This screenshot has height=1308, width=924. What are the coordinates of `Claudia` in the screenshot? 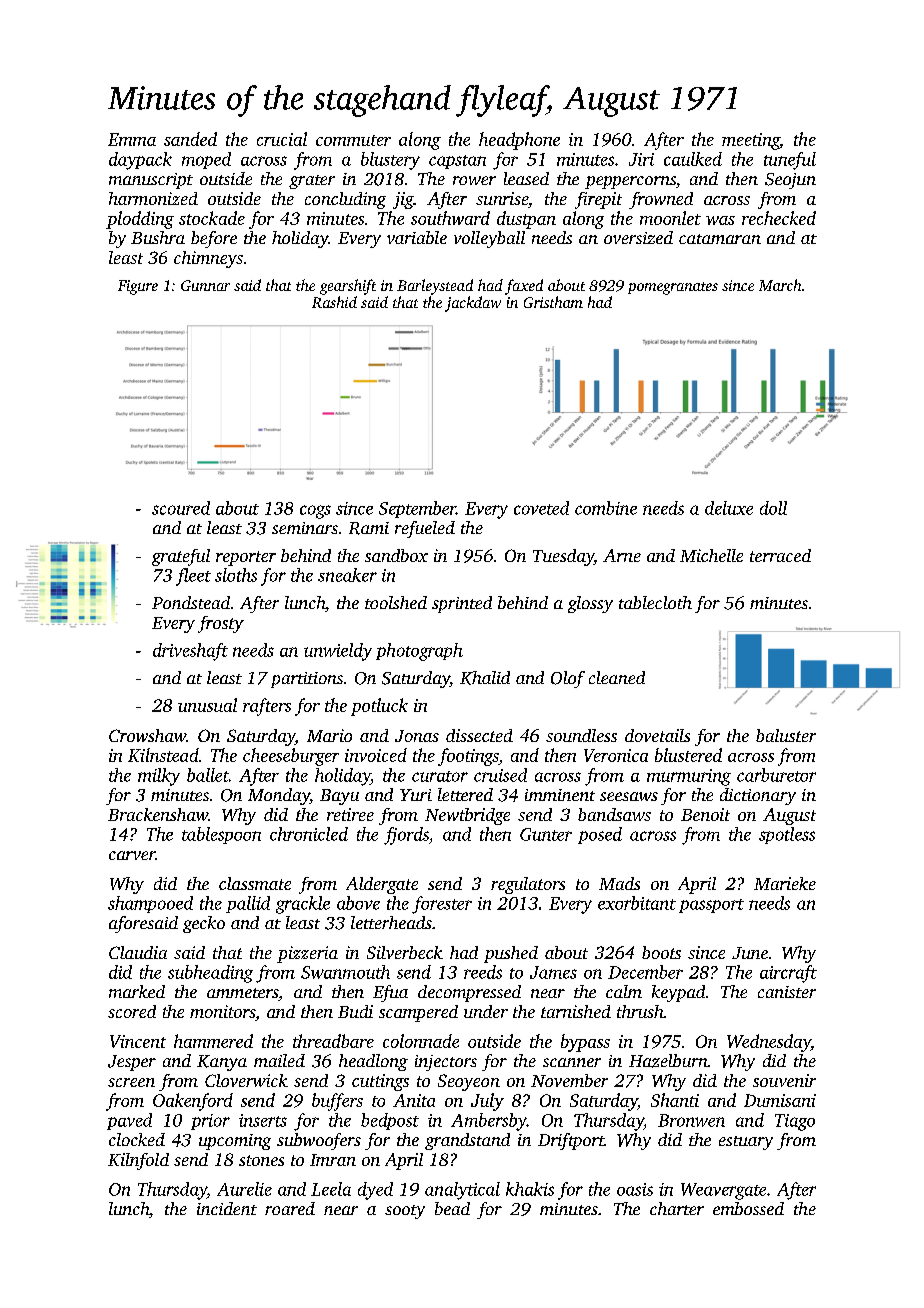 It's located at (138, 952).
